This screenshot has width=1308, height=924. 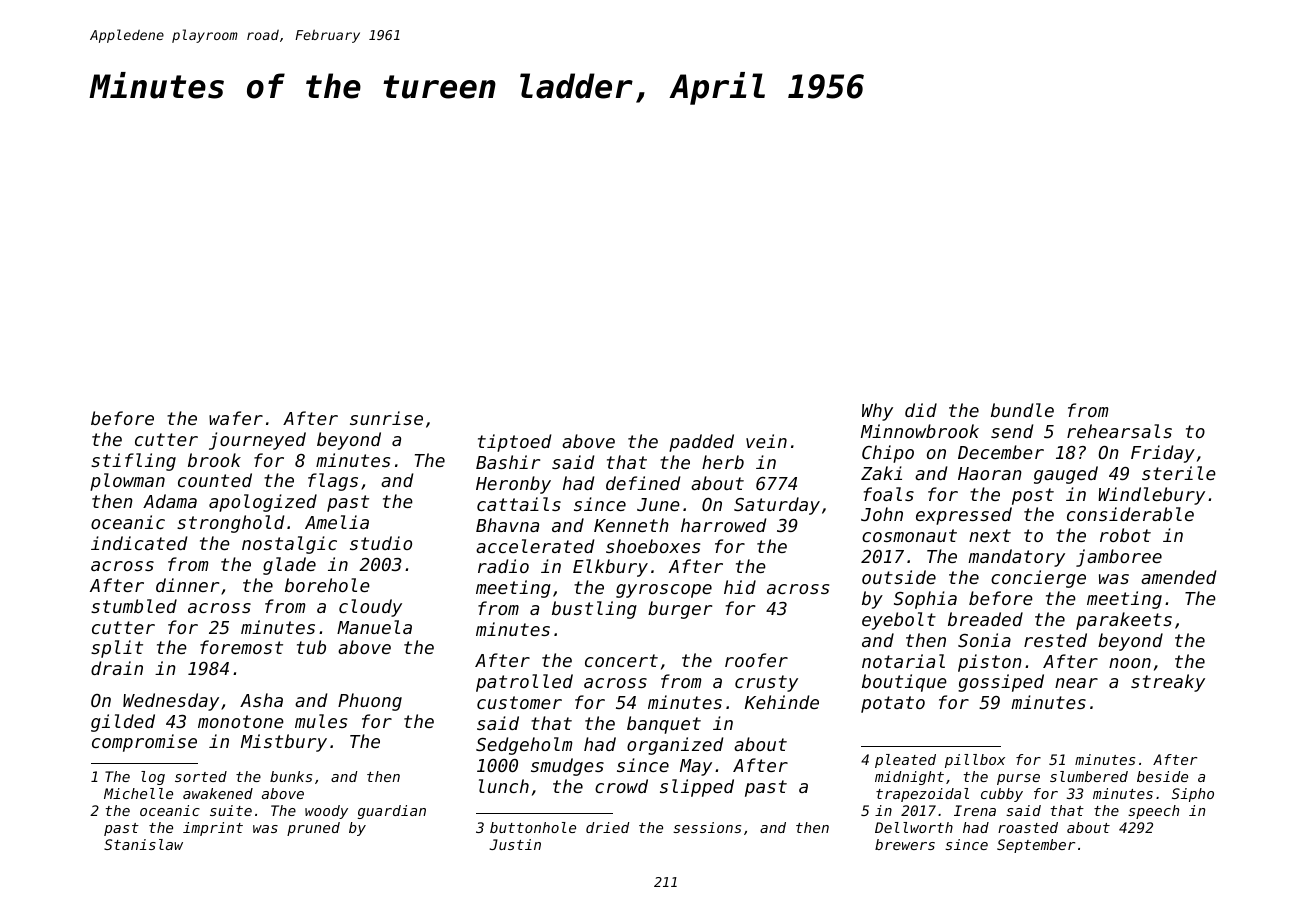 I want to click on split, so click(x=117, y=649).
